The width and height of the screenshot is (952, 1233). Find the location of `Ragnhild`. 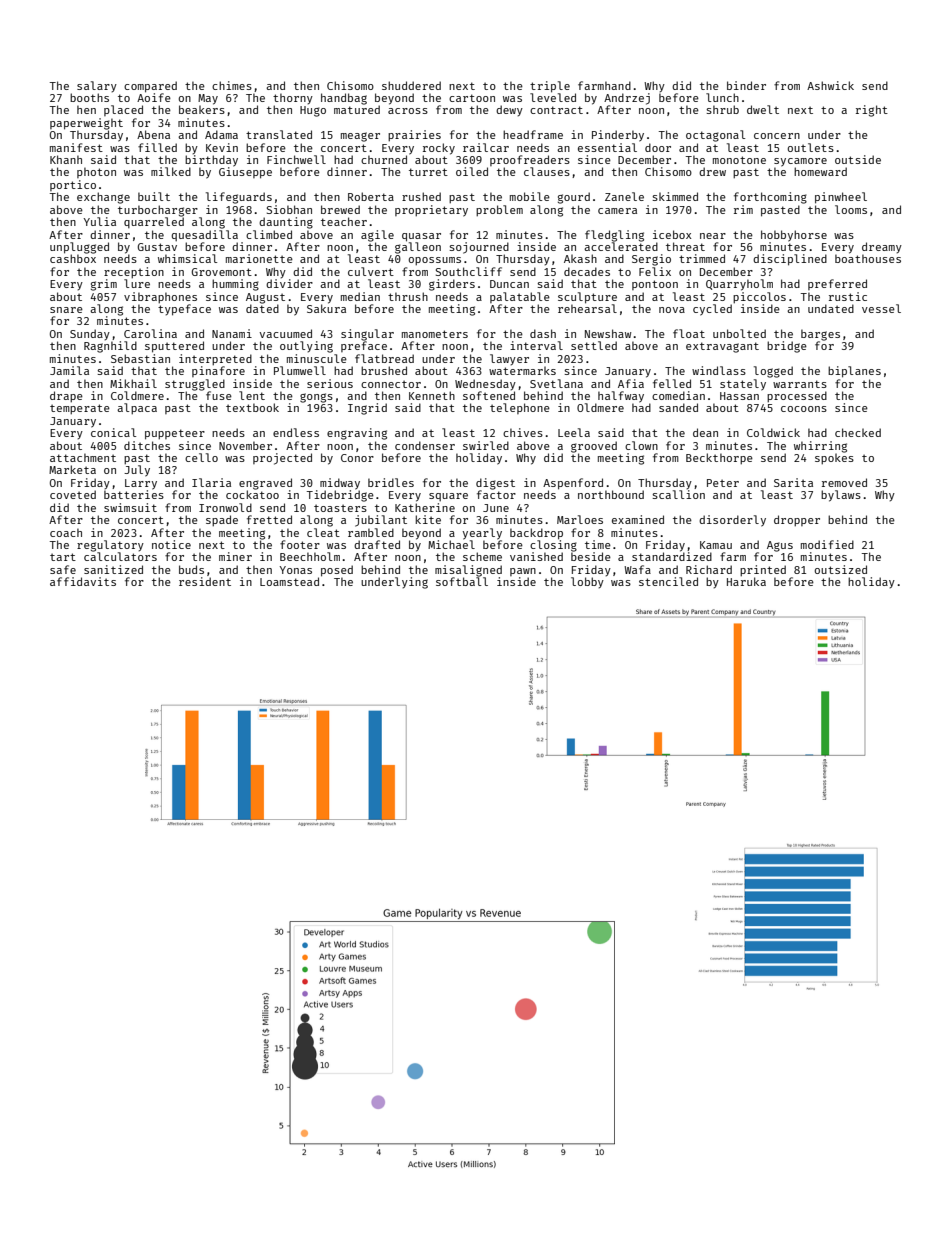

Ragnhild is located at coordinates (110, 347).
